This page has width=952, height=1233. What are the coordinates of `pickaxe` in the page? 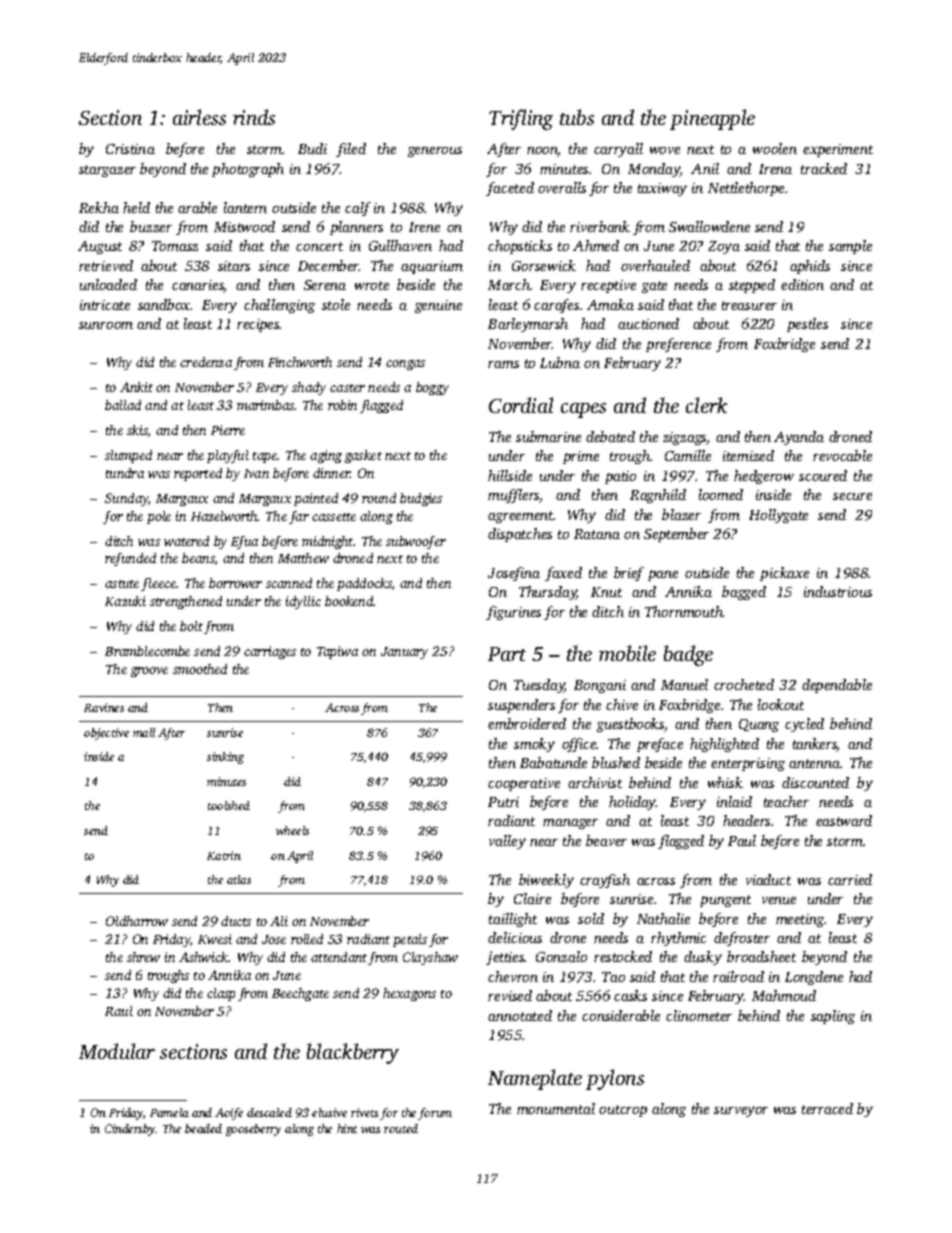 It's located at (784, 574).
